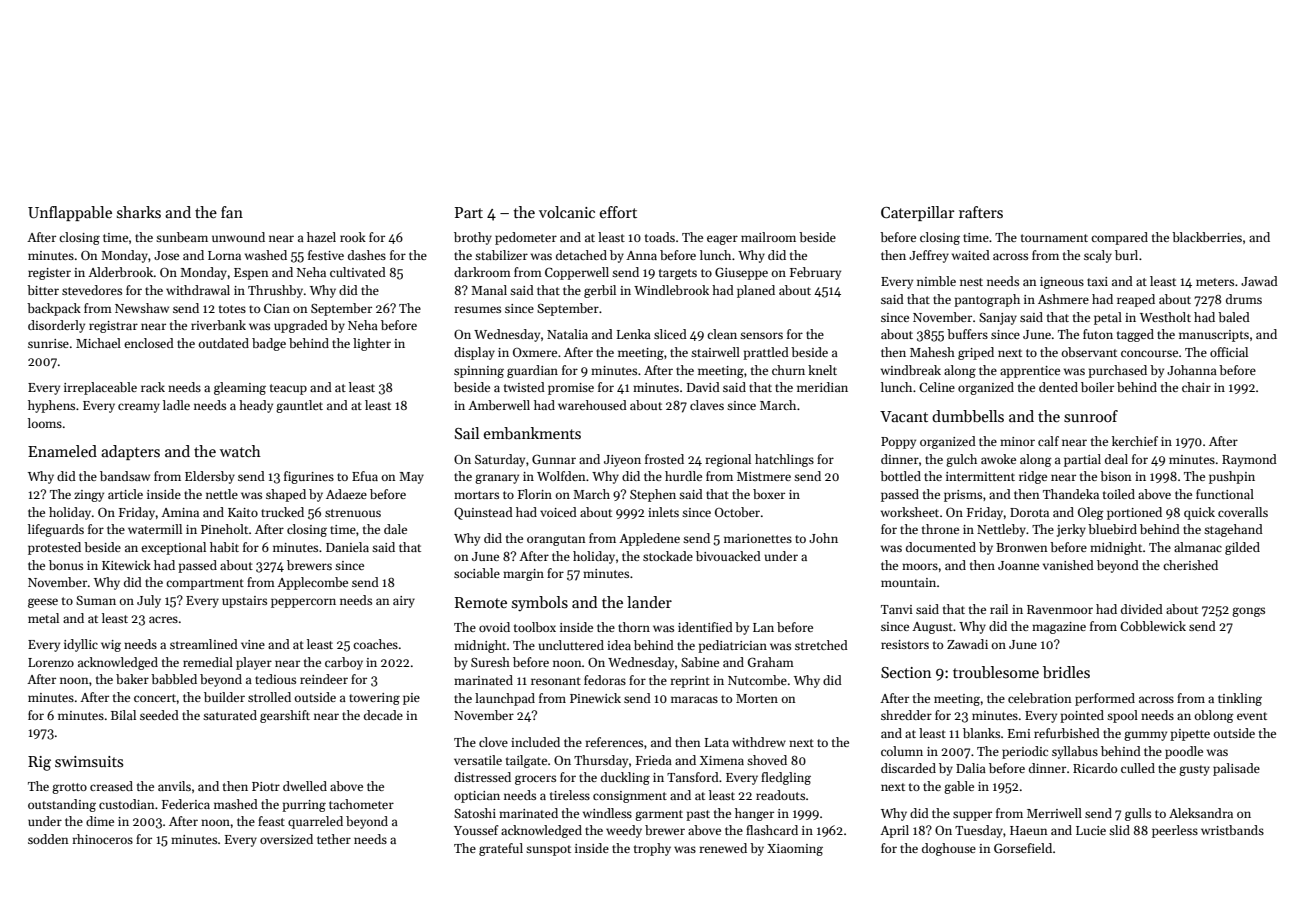 This screenshot has height=924, width=1308. What do you see at coordinates (224, 547) in the screenshot?
I see `habit` at bounding box center [224, 547].
